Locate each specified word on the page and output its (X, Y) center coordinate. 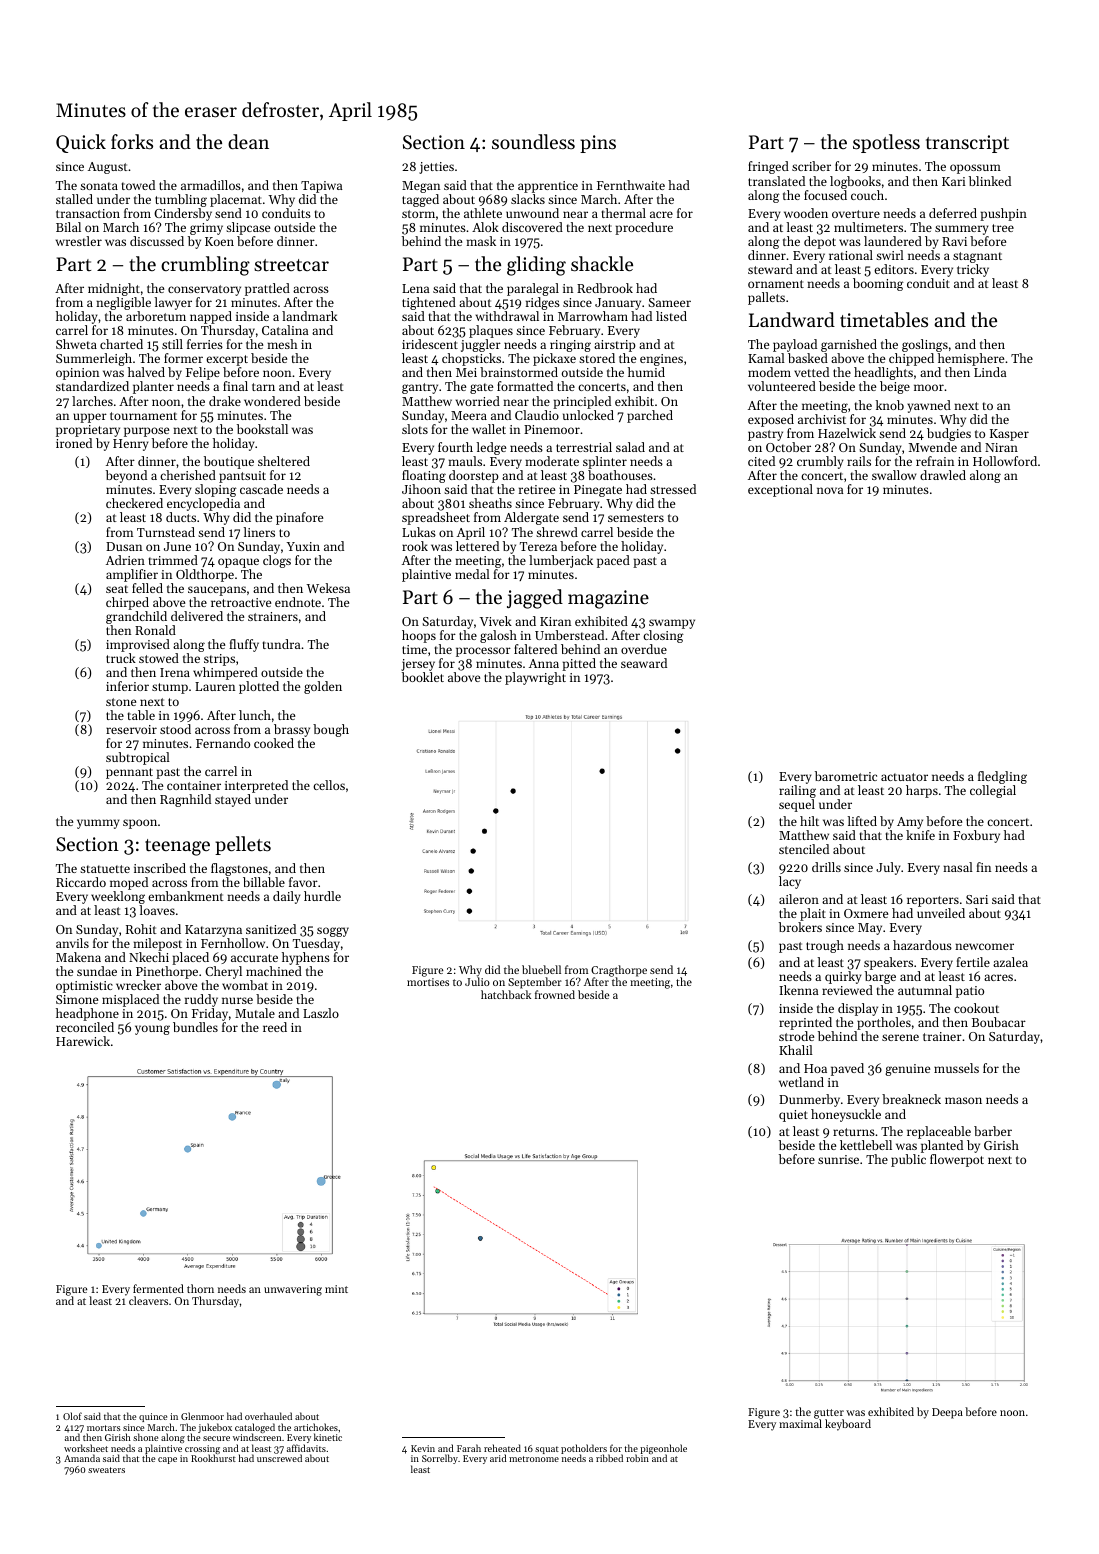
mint (336, 1289)
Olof (72, 1416)
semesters (636, 518)
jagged (535, 599)
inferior (127, 686)
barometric (846, 776)
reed (275, 1027)
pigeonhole (663, 1449)
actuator (904, 777)
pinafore (299, 518)
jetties (436, 168)
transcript (967, 144)
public (908, 1160)
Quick (81, 143)
